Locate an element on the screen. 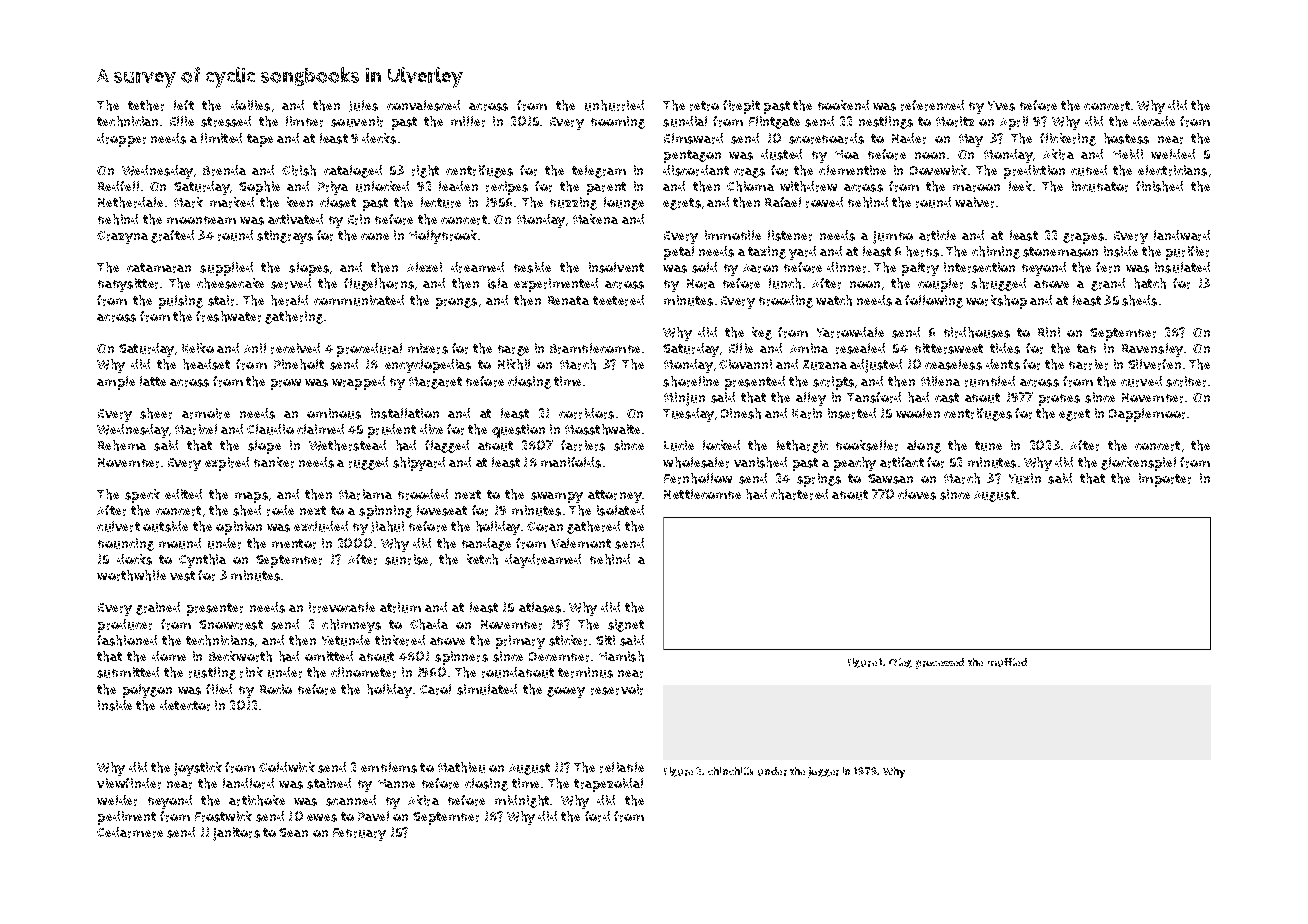 The image size is (1308, 924). banker is located at coordinates (274, 462).
